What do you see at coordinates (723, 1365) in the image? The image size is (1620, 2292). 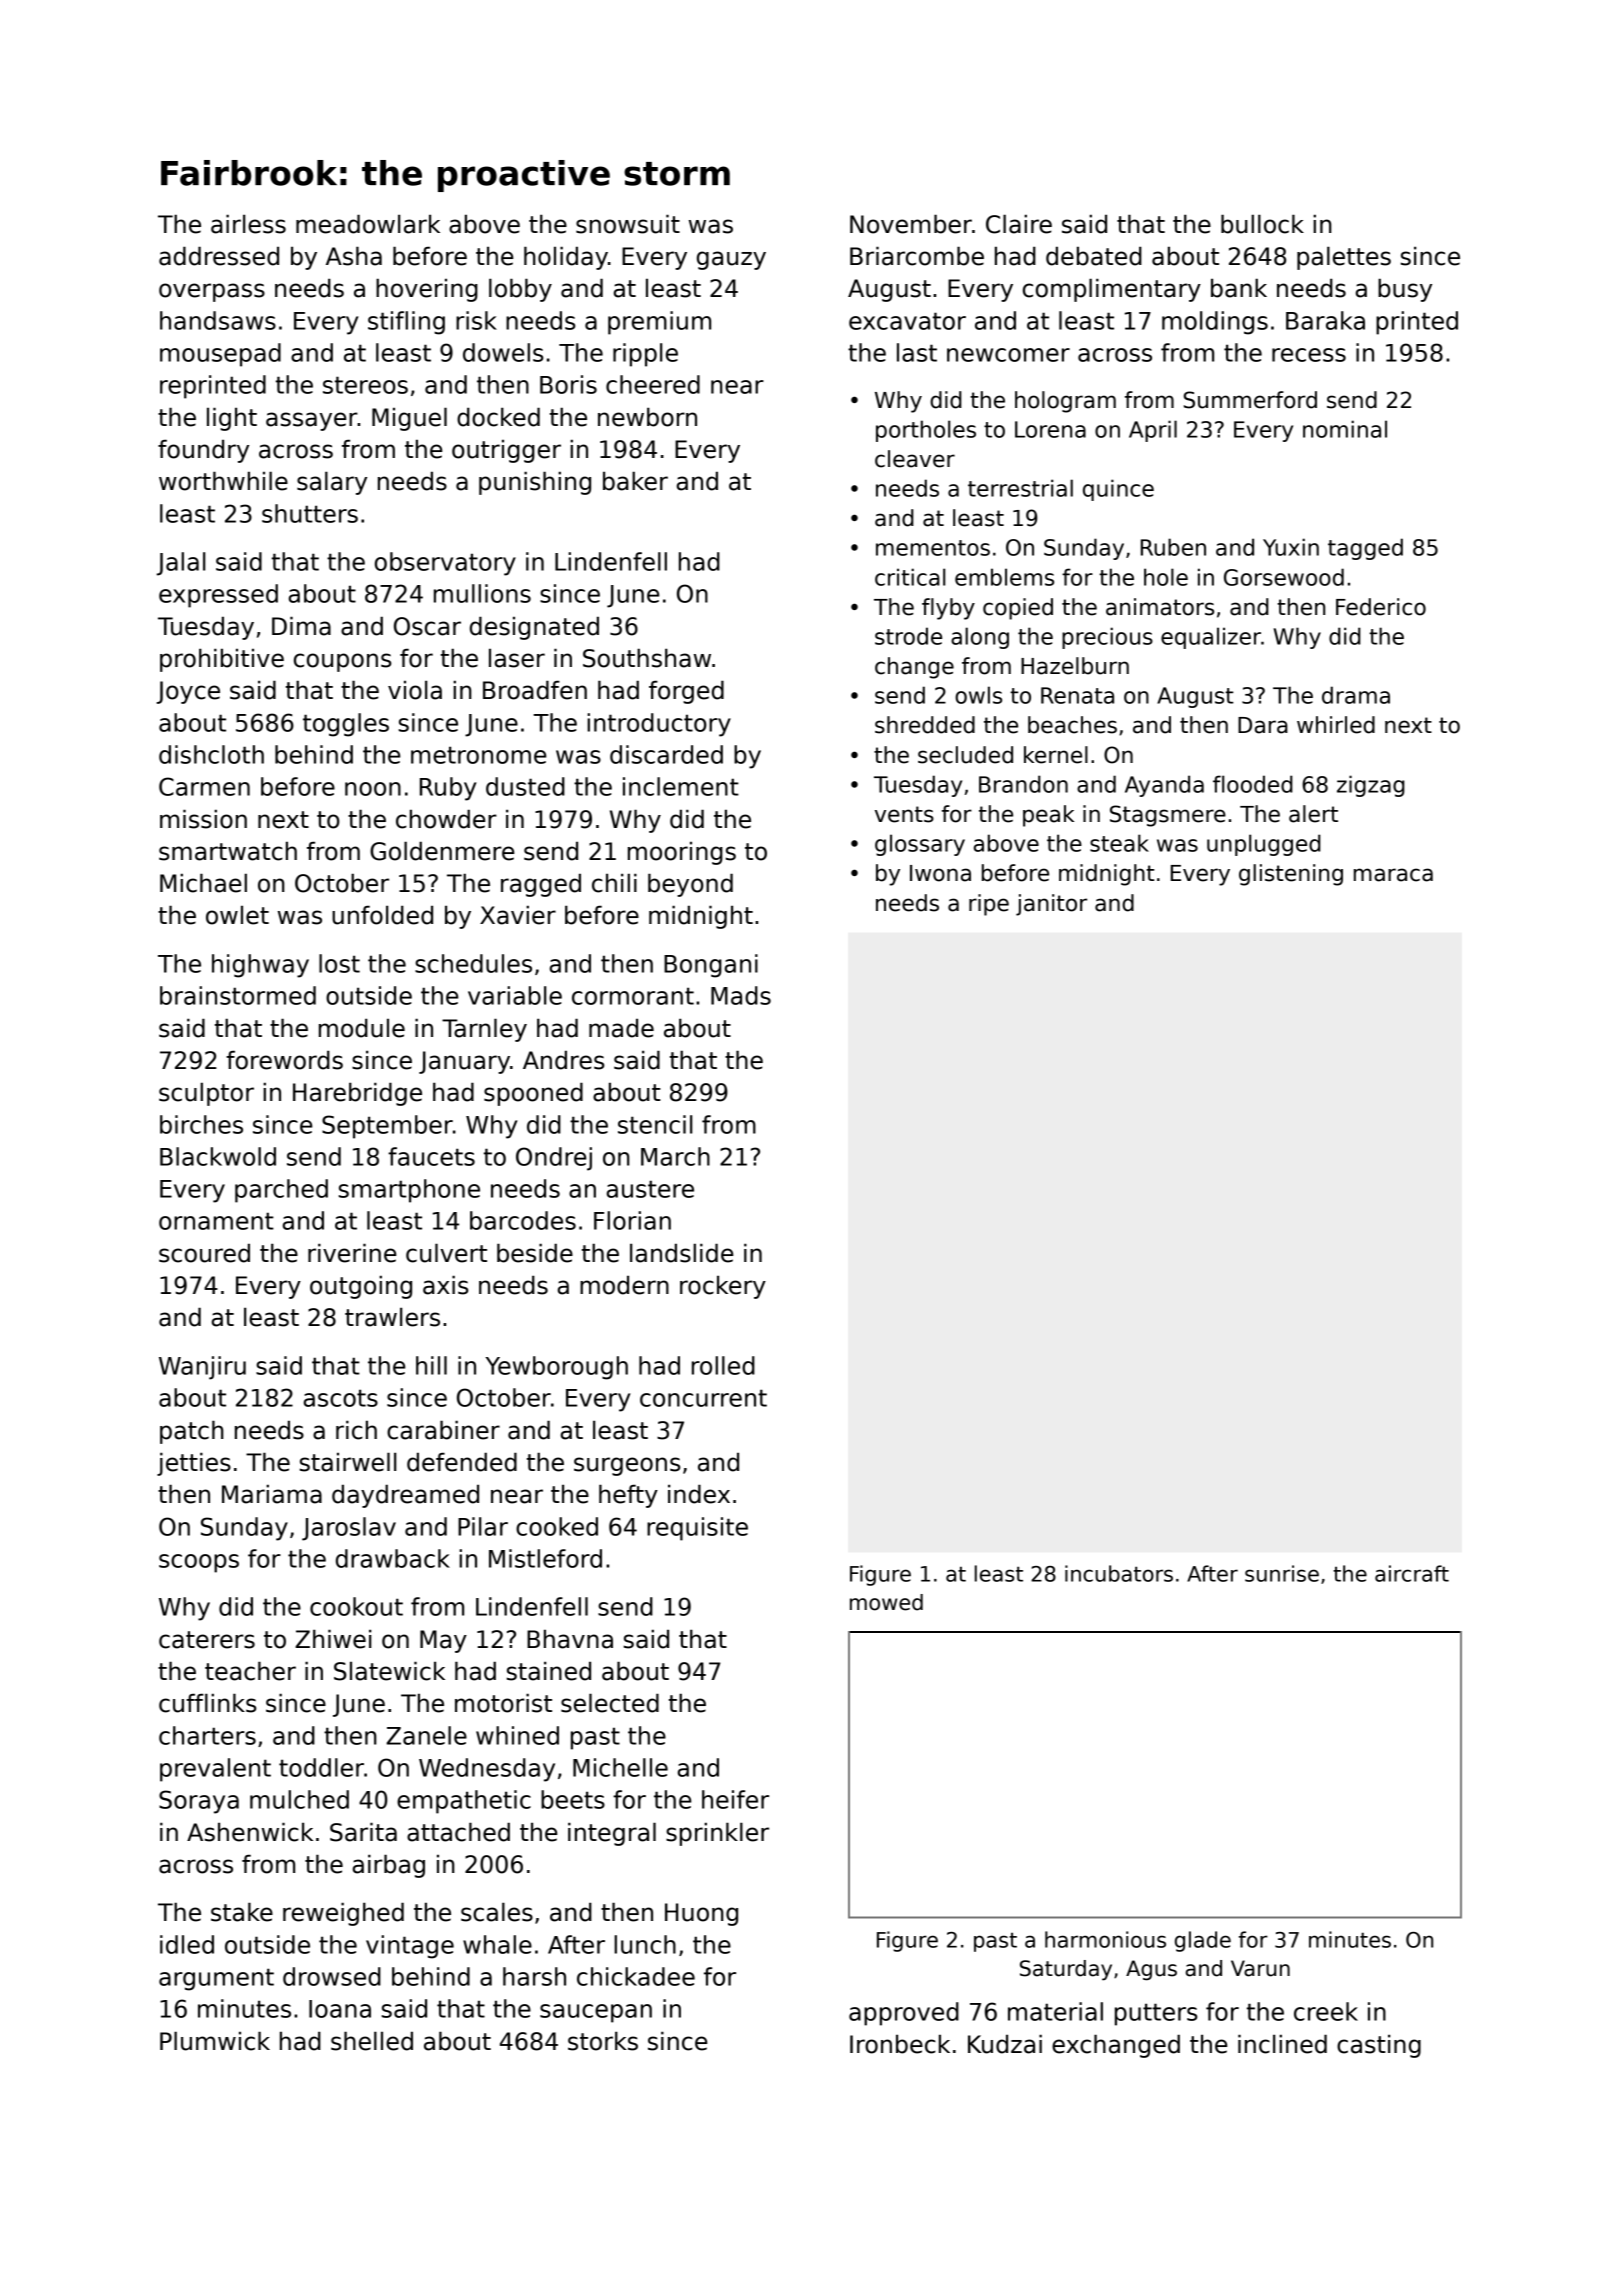 I see `rolled` at bounding box center [723, 1365].
